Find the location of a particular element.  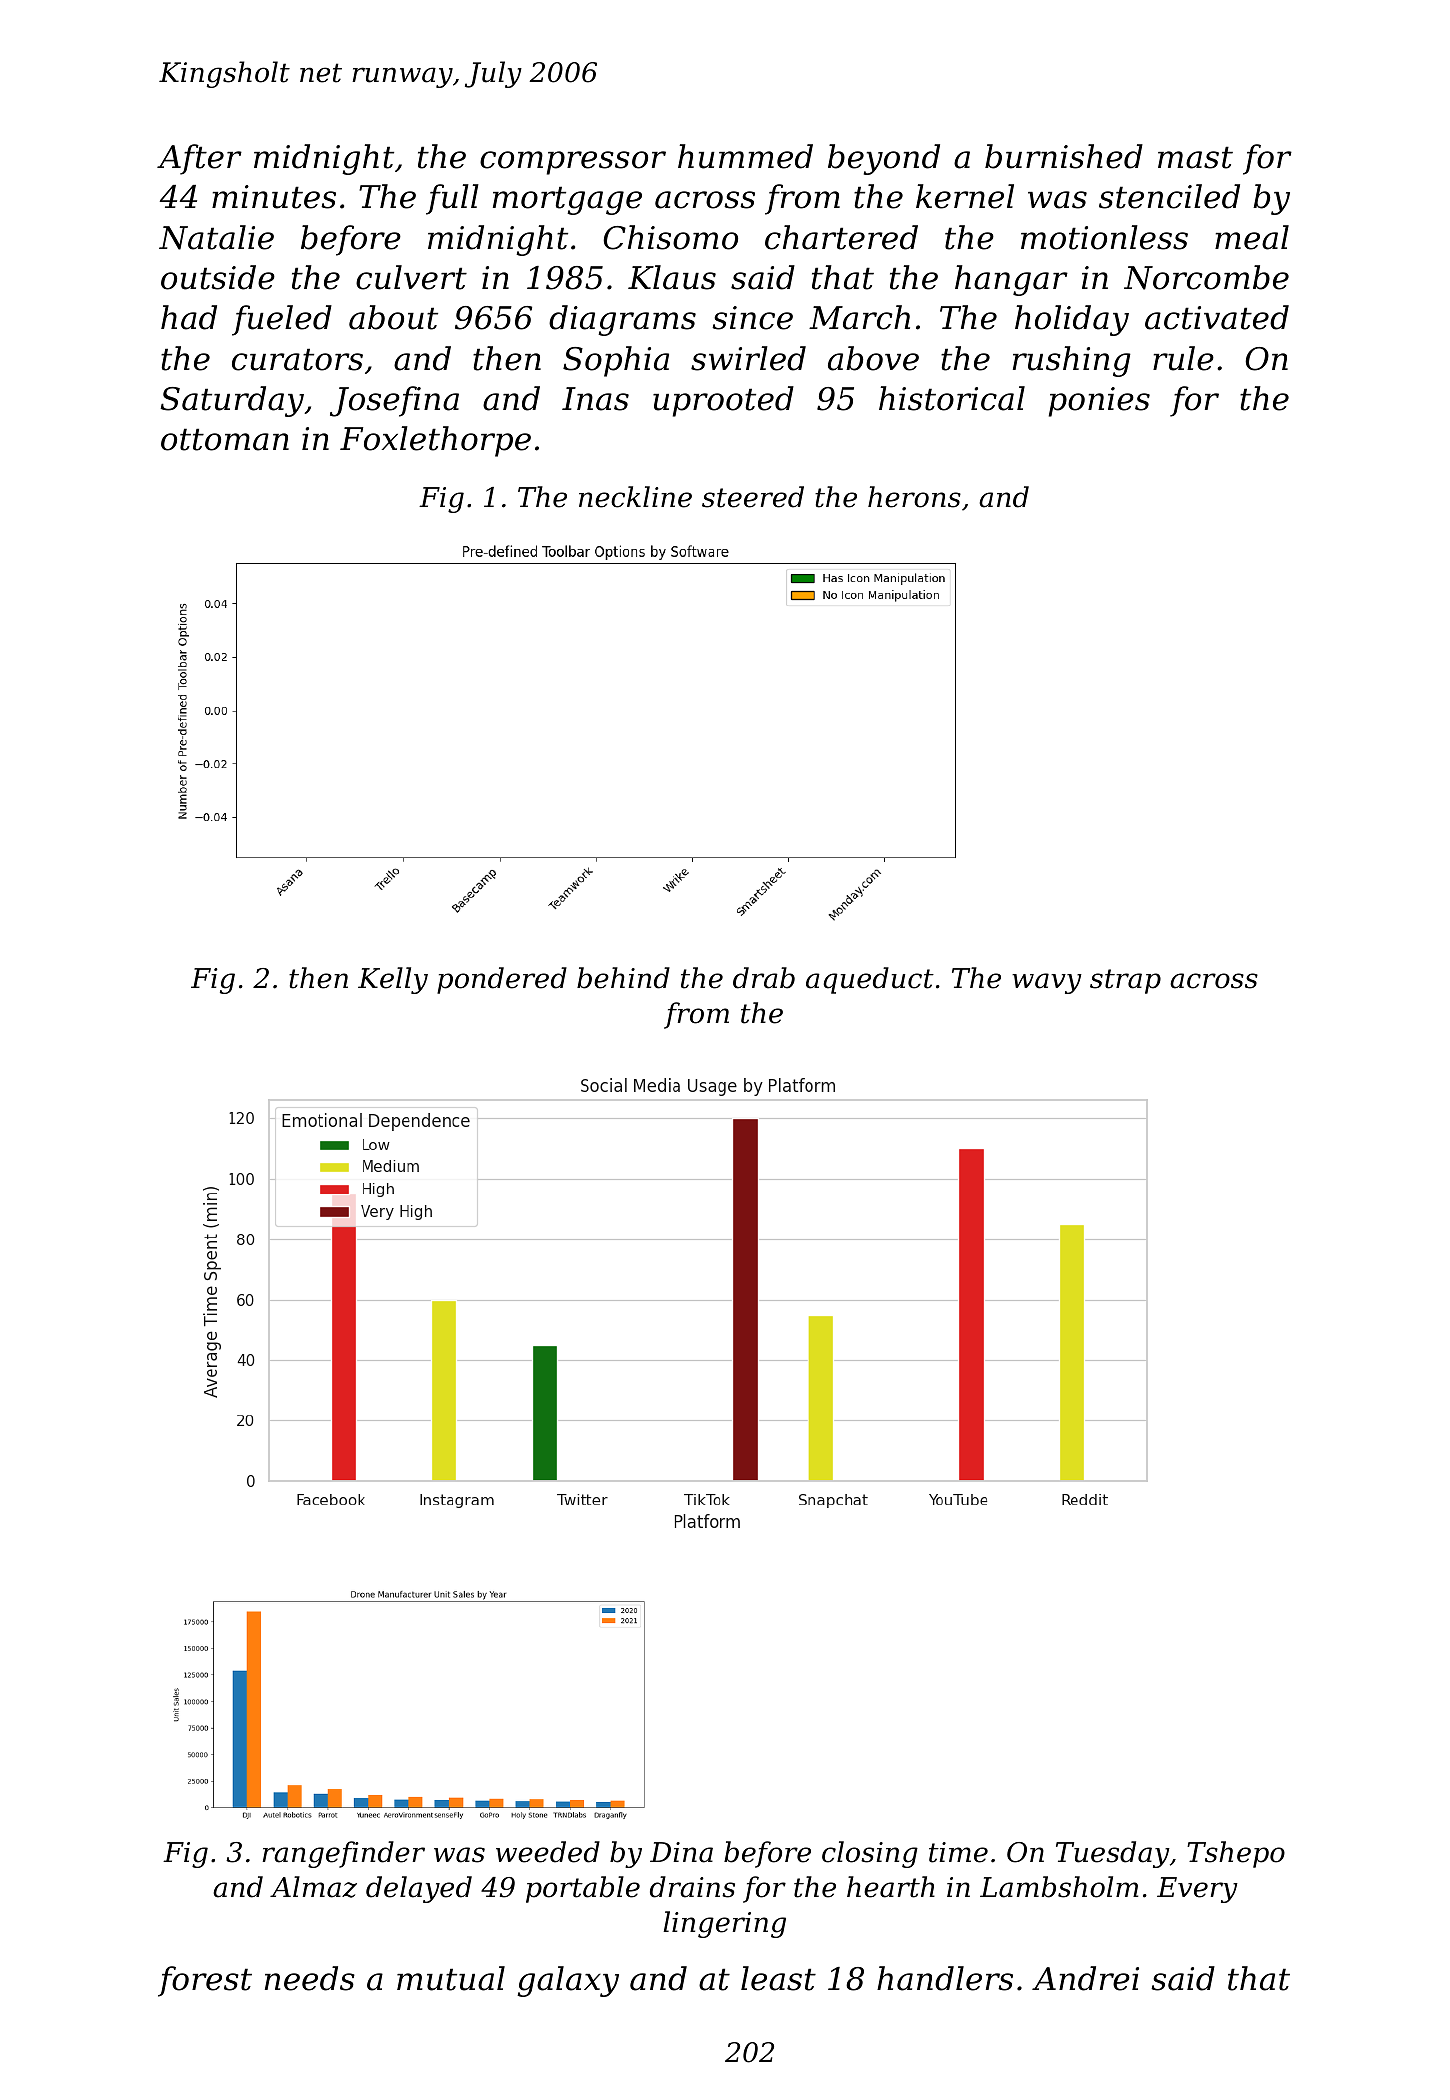

Kelly is located at coordinates (393, 980).
